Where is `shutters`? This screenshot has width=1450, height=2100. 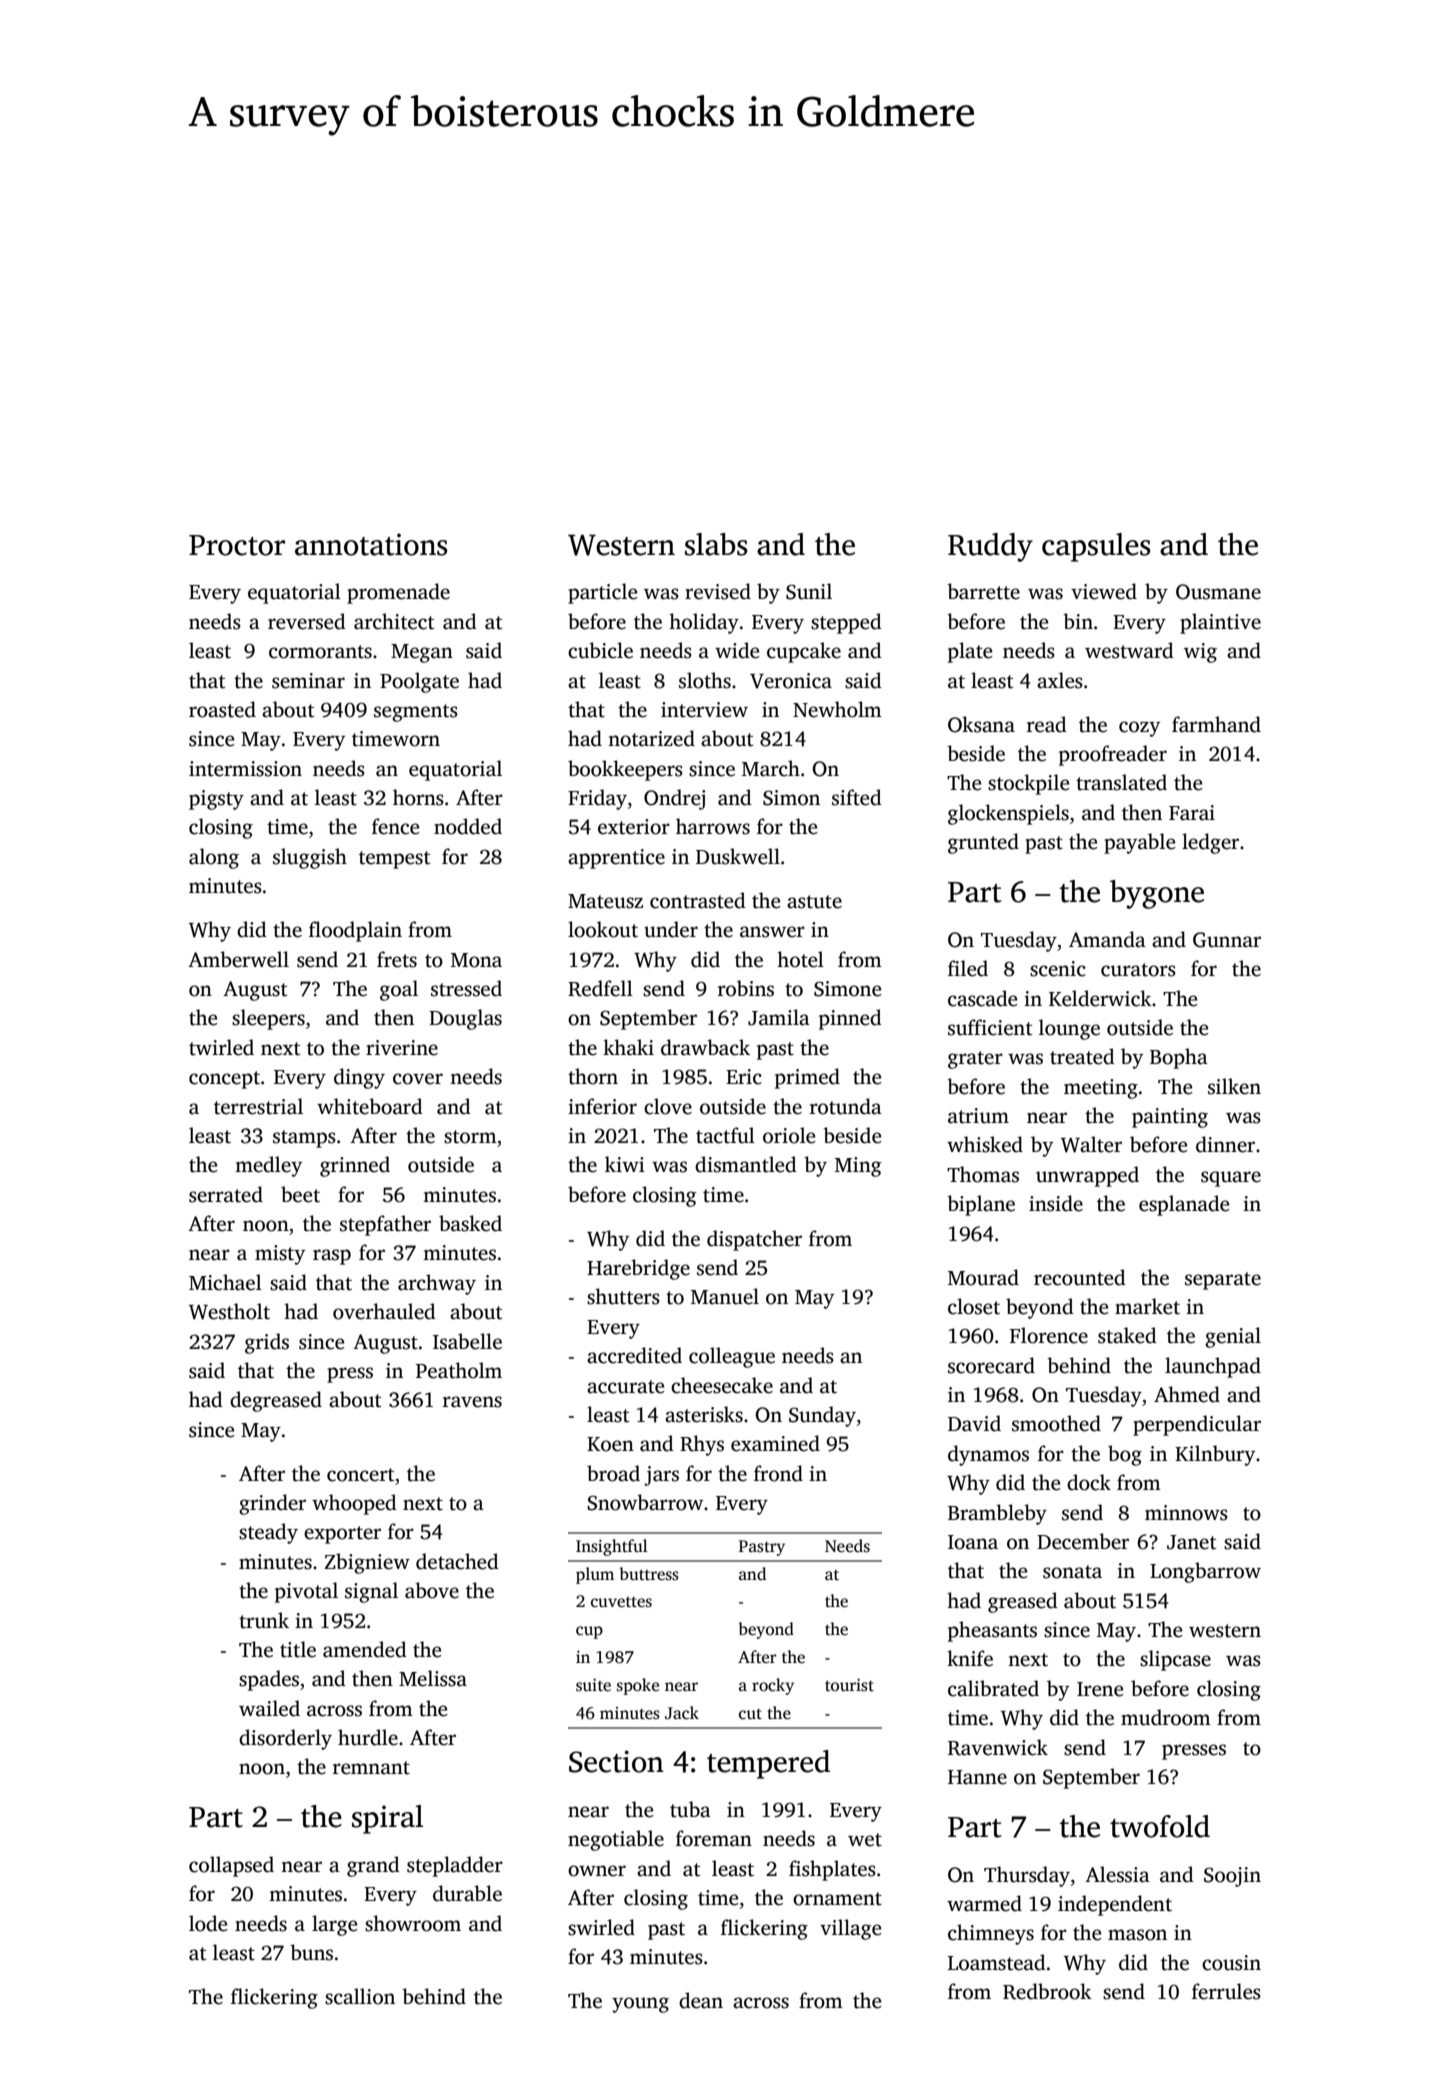 shutters is located at coordinates (623, 1296).
